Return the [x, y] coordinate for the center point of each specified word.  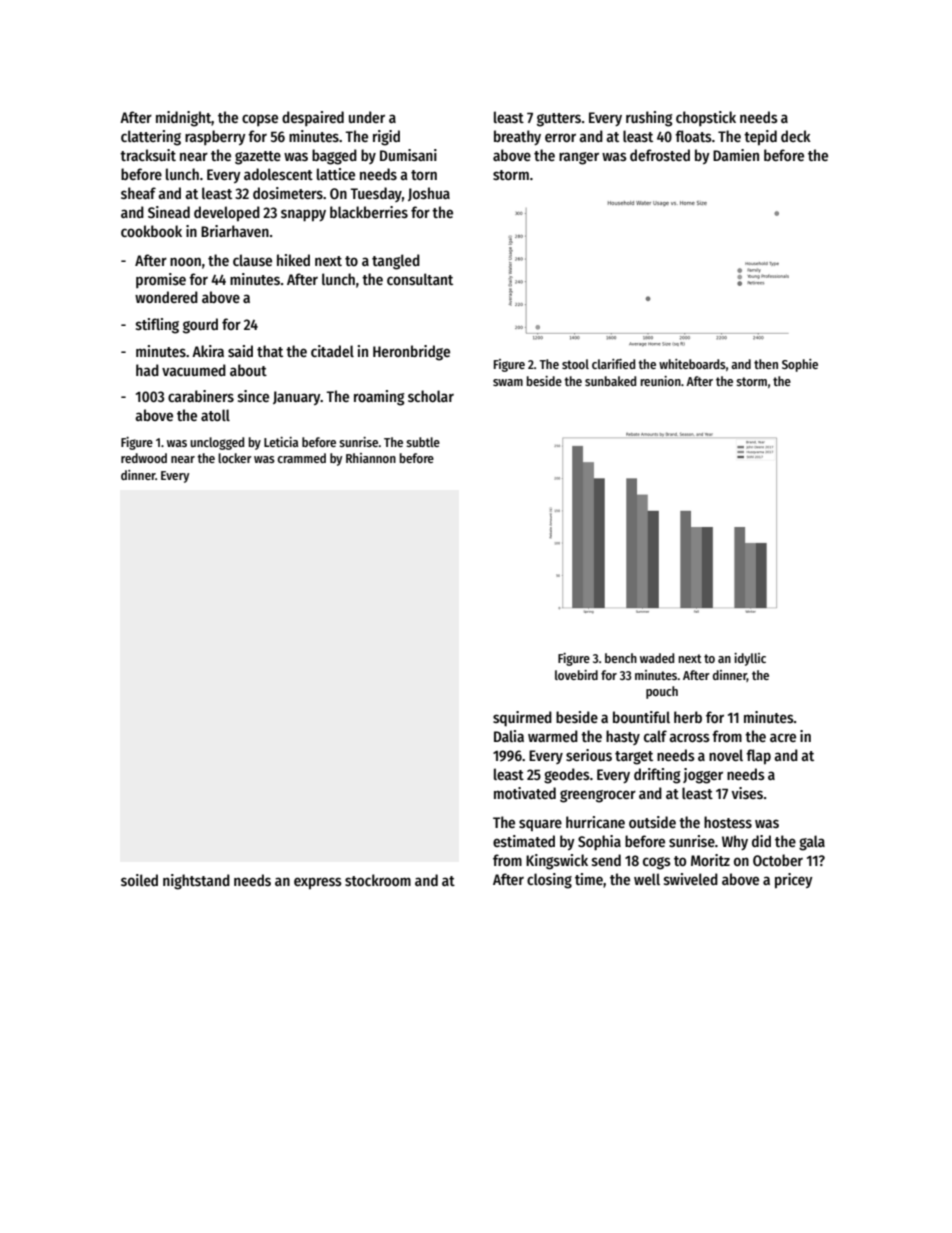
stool [575, 364]
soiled [139, 880]
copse [260, 120]
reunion [661, 381]
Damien [736, 155]
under [367, 117]
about [248, 370]
